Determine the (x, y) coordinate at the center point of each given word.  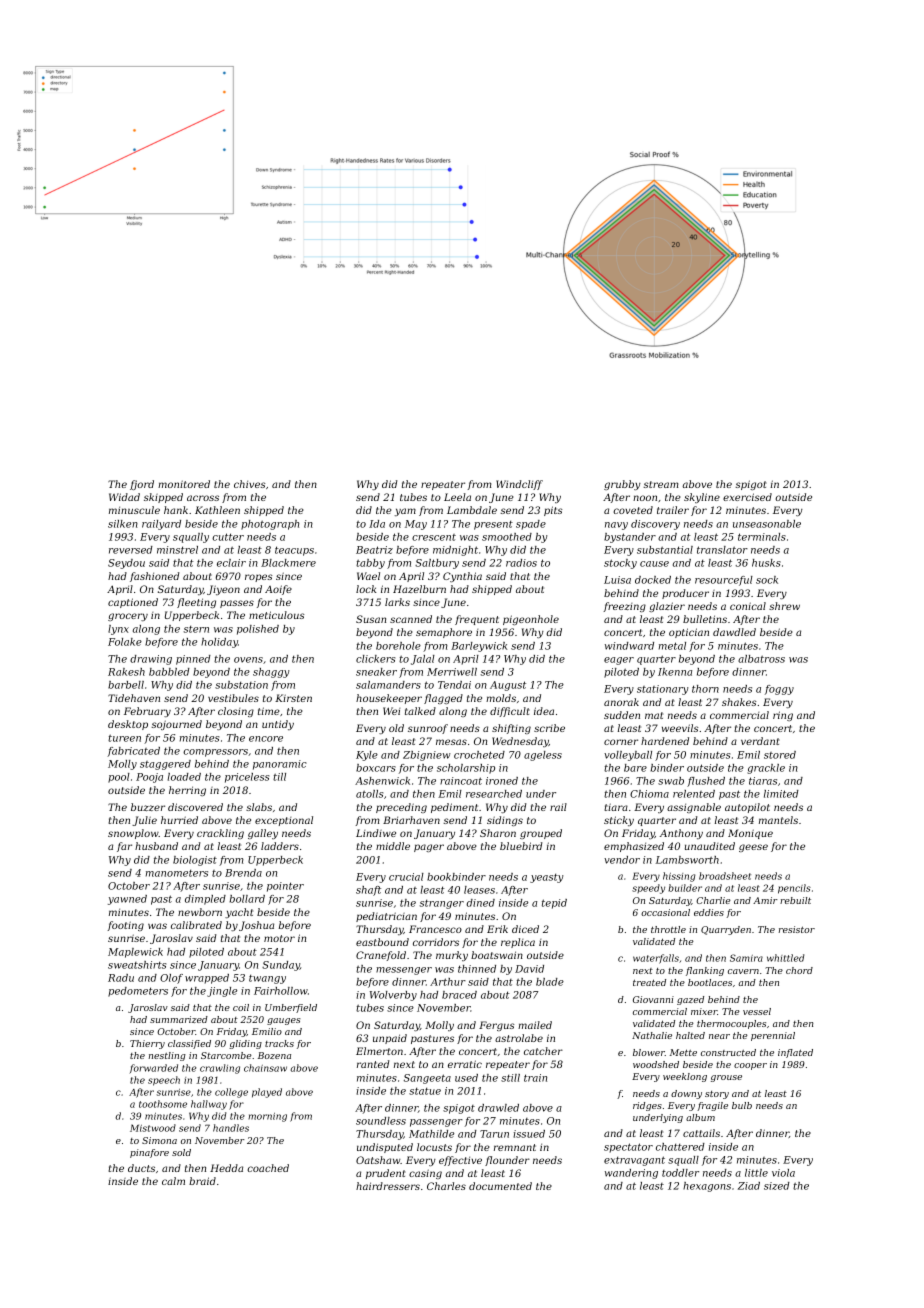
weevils (680, 728)
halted (690, 1035)
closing (236, 712)
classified (189, 1044)
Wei (391, 711)
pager (429, 848)
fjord (142, 485)
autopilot (747, 808)
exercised (747, 497)
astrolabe (519, 1038)
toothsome (163, 1104)
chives (249, 484)
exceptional (284, 821)
